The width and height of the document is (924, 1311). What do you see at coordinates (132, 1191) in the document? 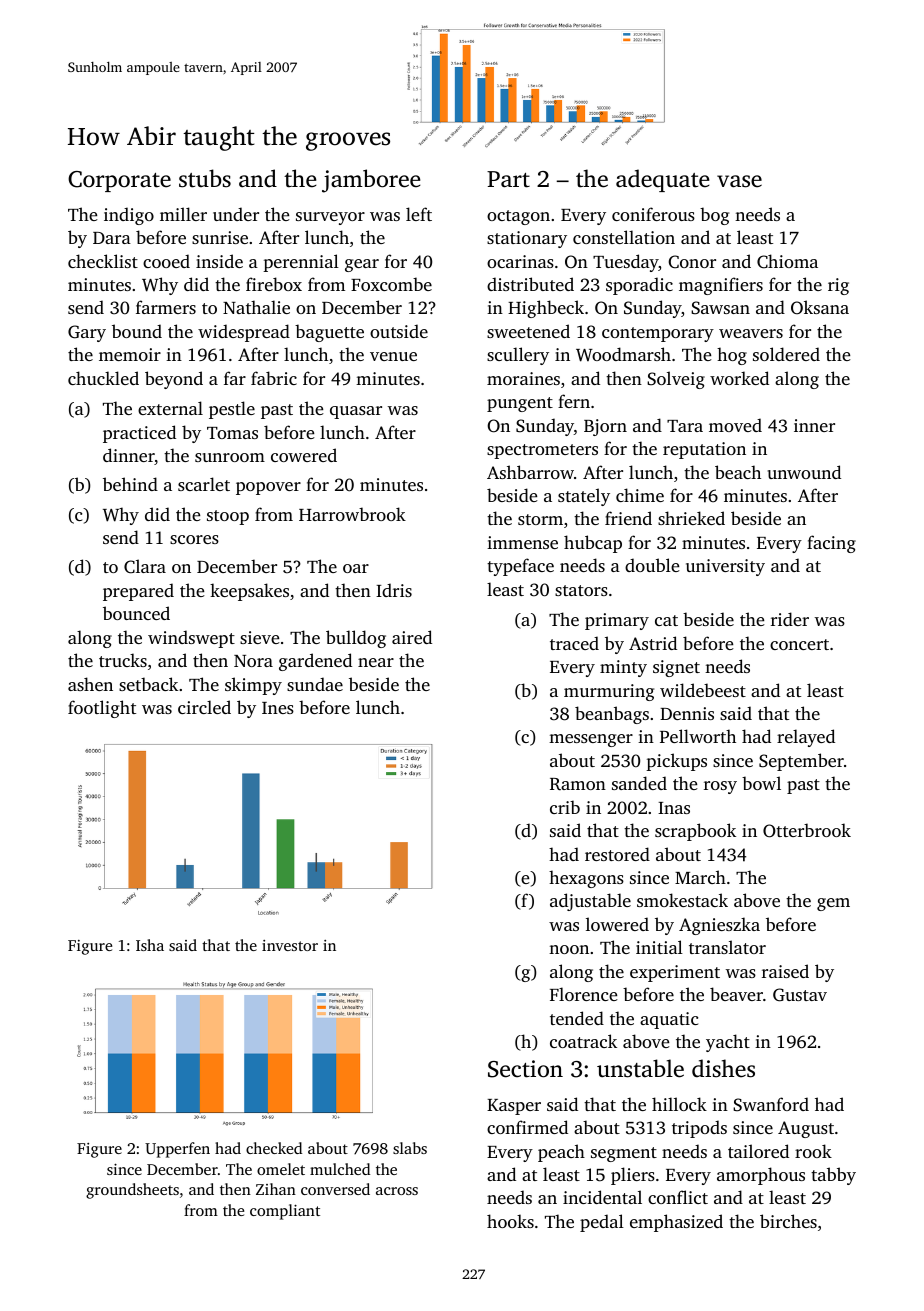
I see `groundsheets` at bounding box center [132, 1191].
